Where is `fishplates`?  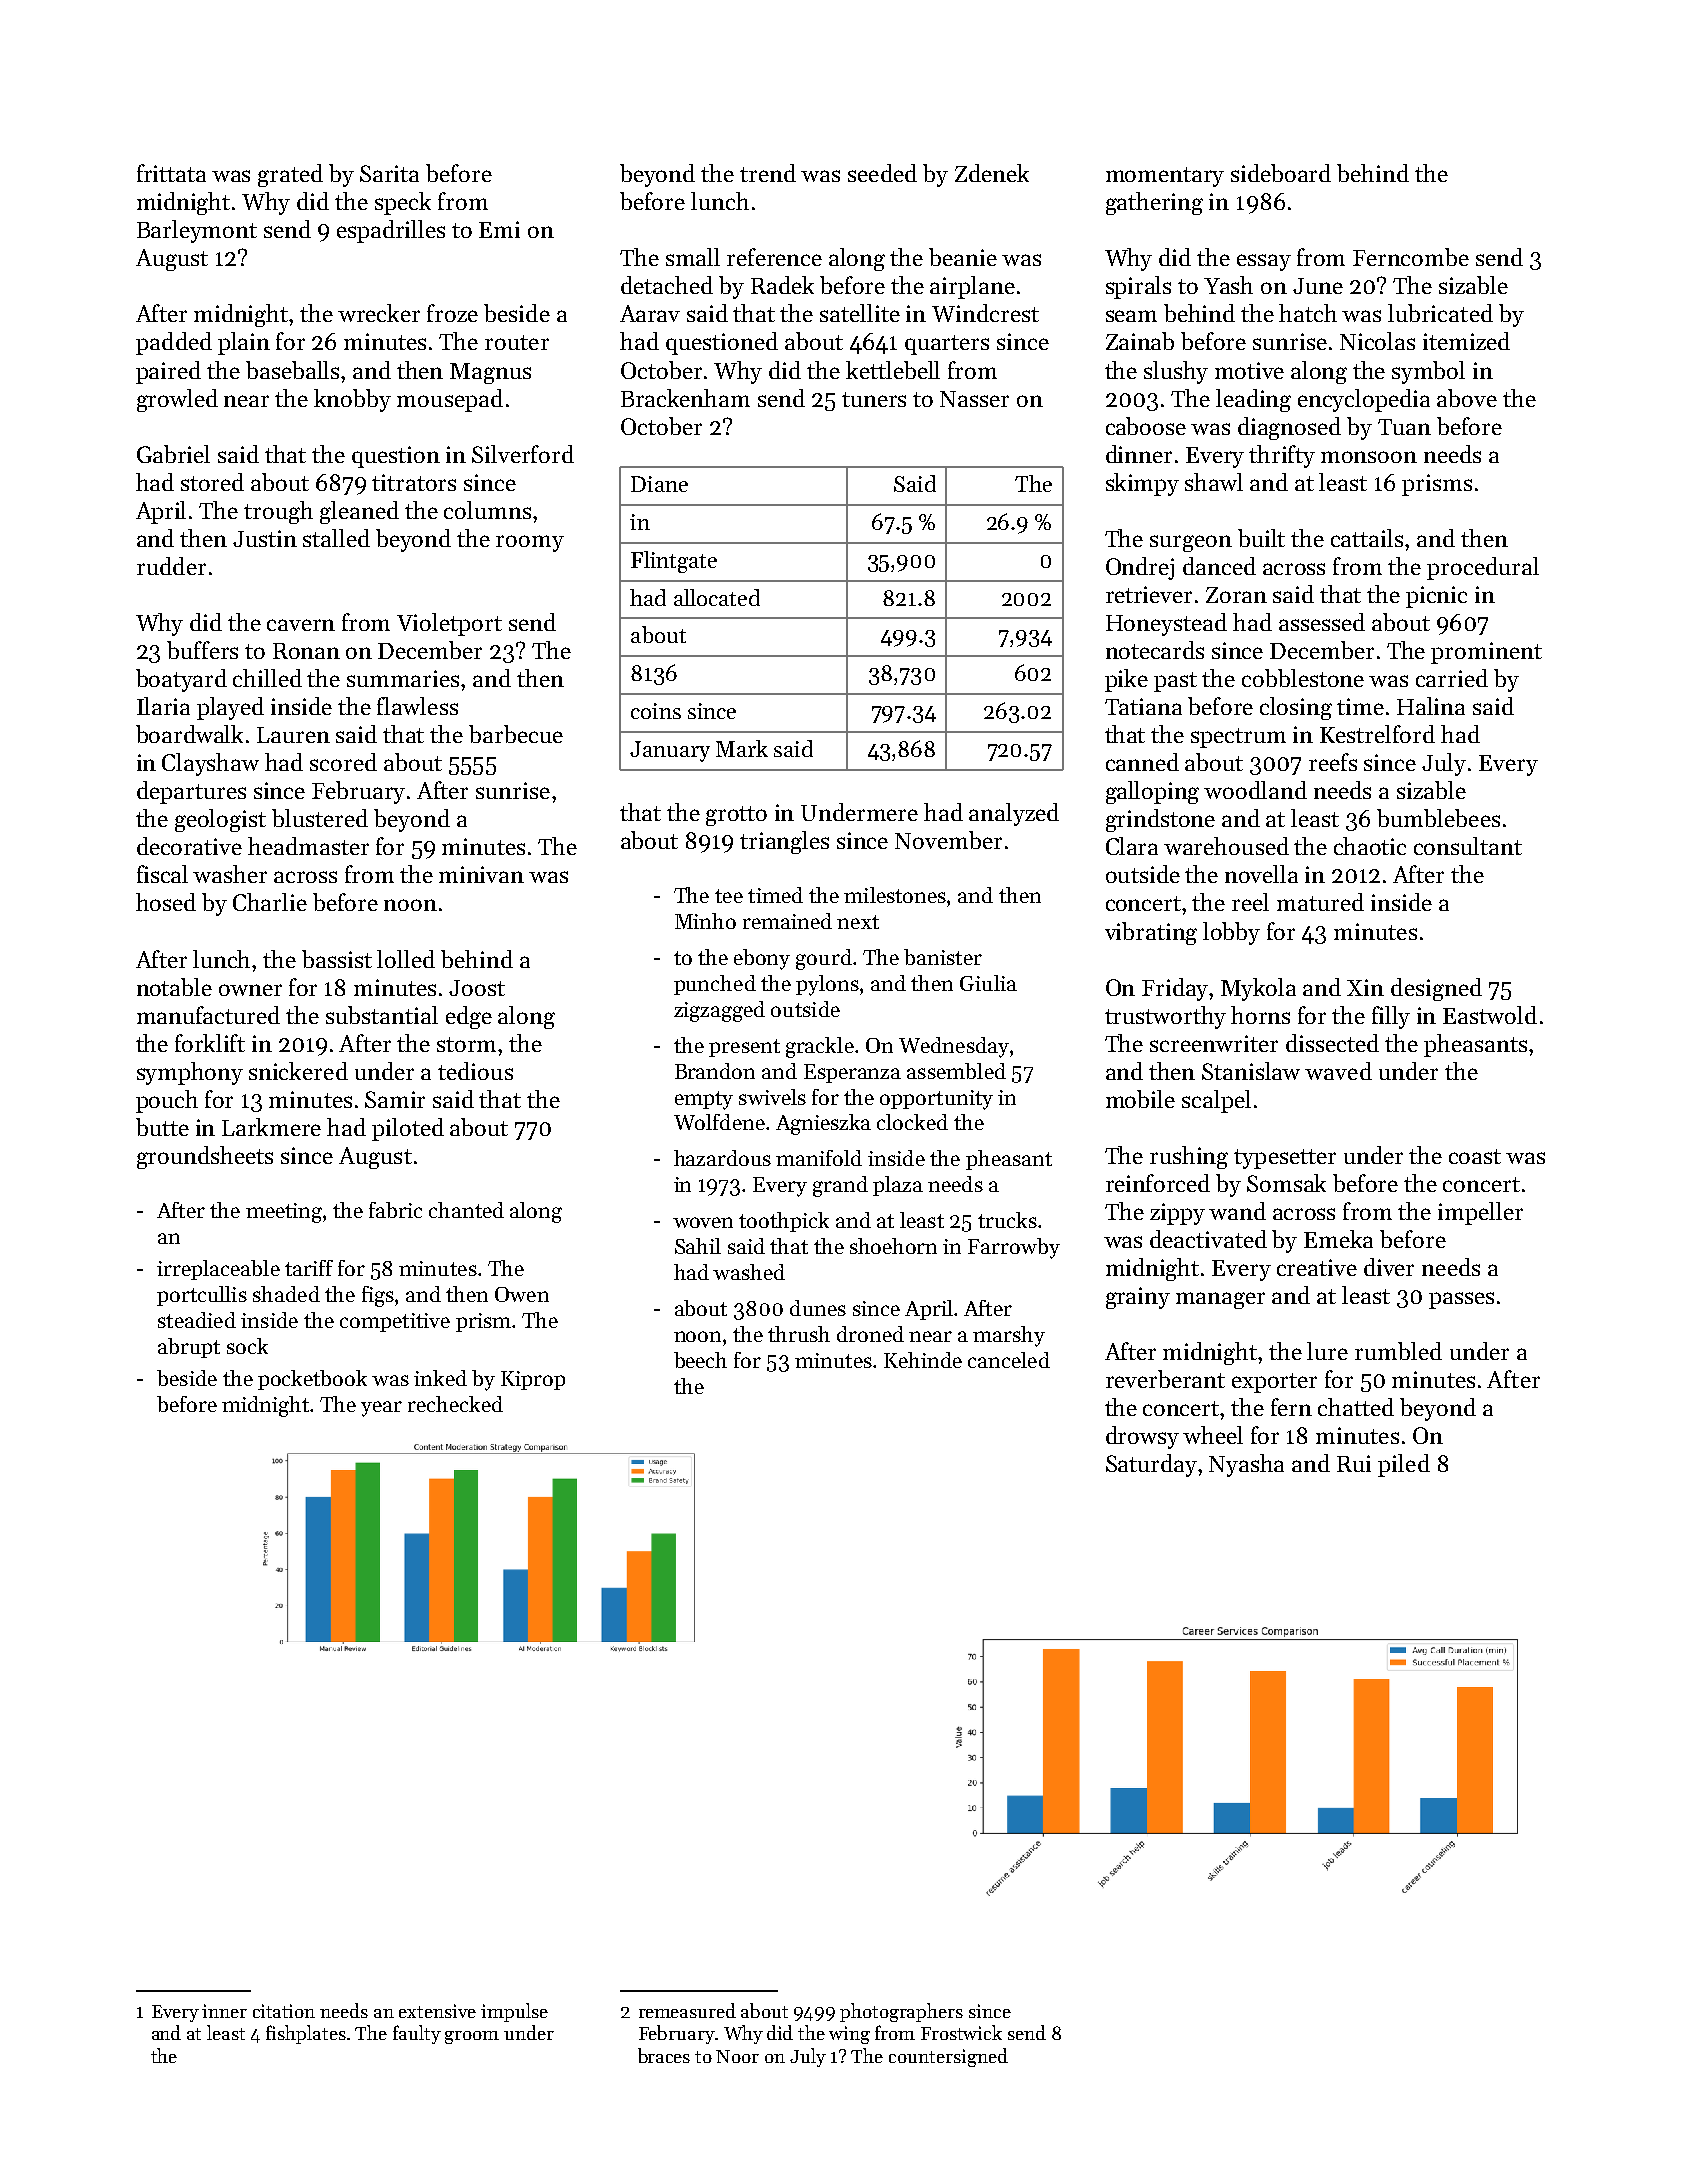 fishplates is located at coordinates (306, 2034).
